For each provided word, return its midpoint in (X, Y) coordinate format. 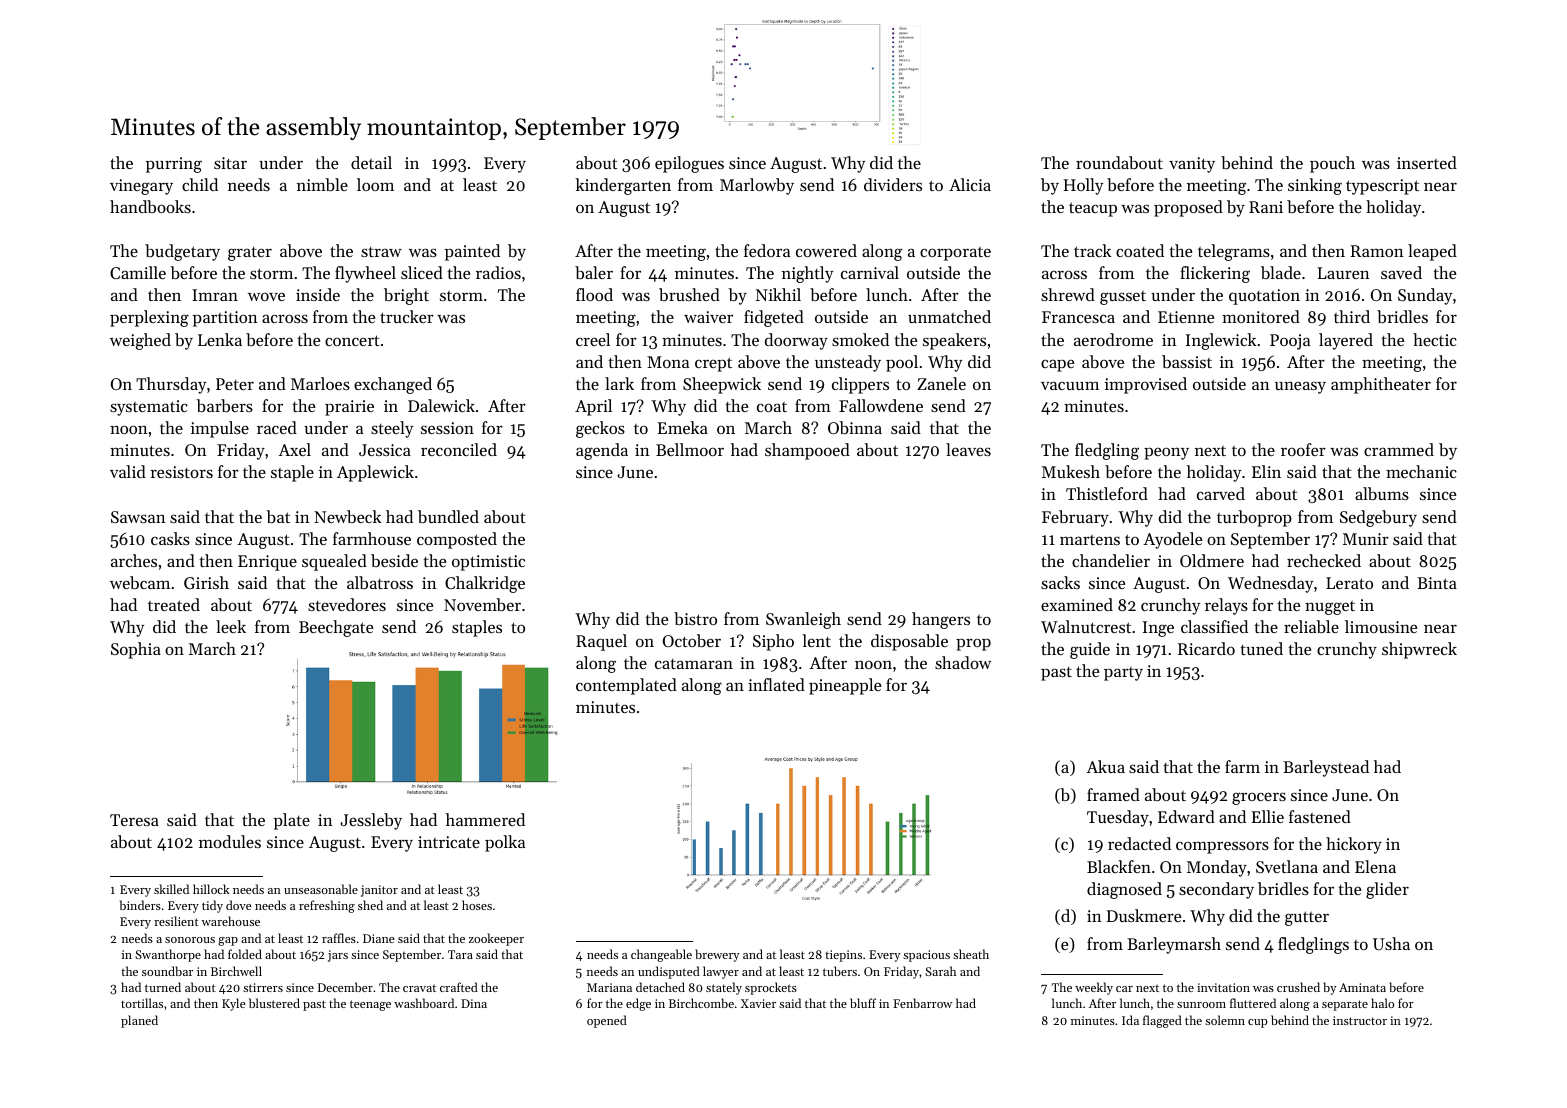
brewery (717, 955)
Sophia (136, 650)
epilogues (689, 164)
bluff (863, 1003)
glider (1387, 890)
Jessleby (371, 821)
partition (225, 319)
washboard (424, 1003)
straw (381, 252)
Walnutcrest (1086, 626)
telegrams (1234, 252)
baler (594, 272)
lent (816, 640)
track (1092, 250)
